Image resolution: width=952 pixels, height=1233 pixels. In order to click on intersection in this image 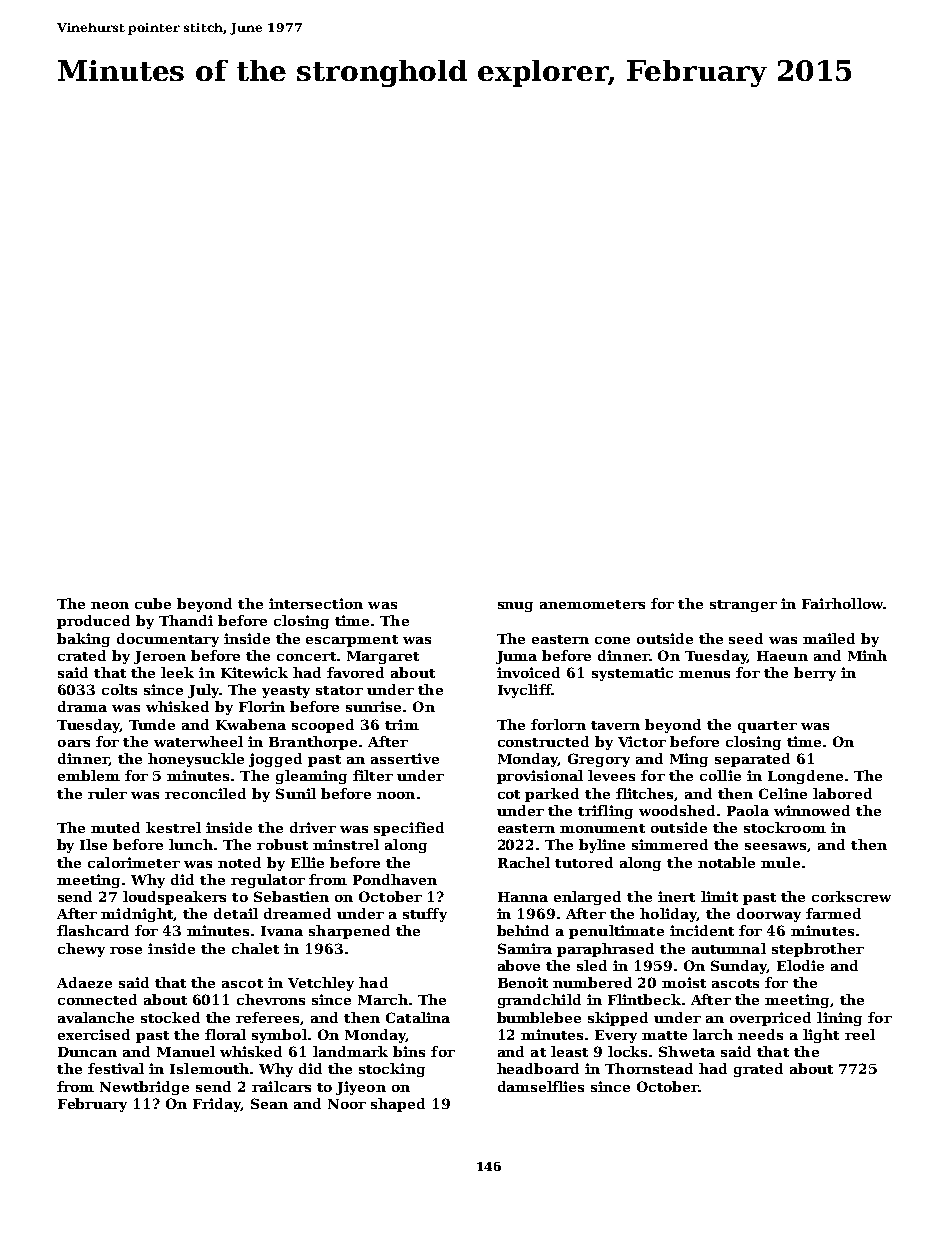, I will do `click(316, 603)`.
